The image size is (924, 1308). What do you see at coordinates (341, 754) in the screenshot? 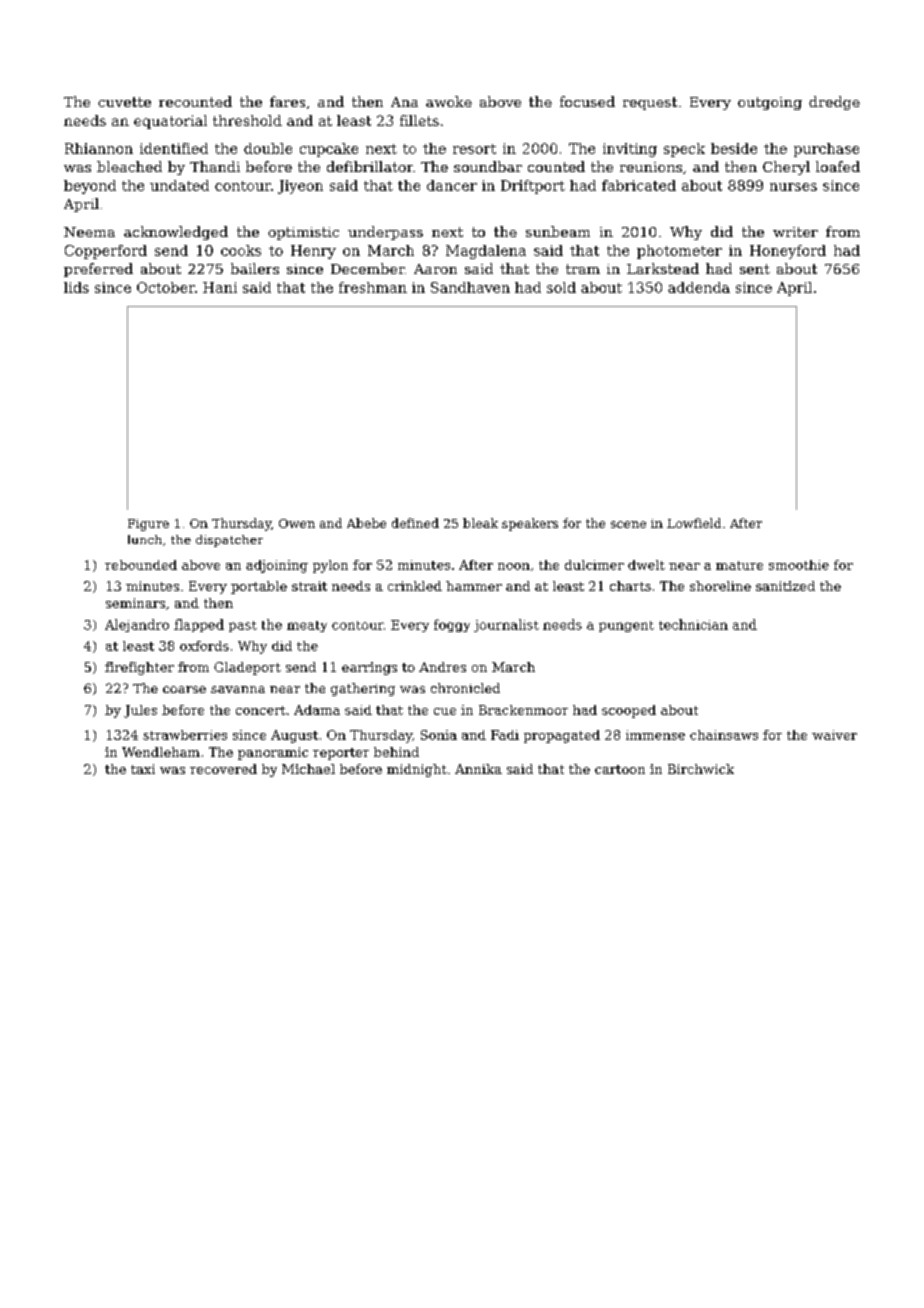
I see `reporter` at bounding box center [341, 754].
